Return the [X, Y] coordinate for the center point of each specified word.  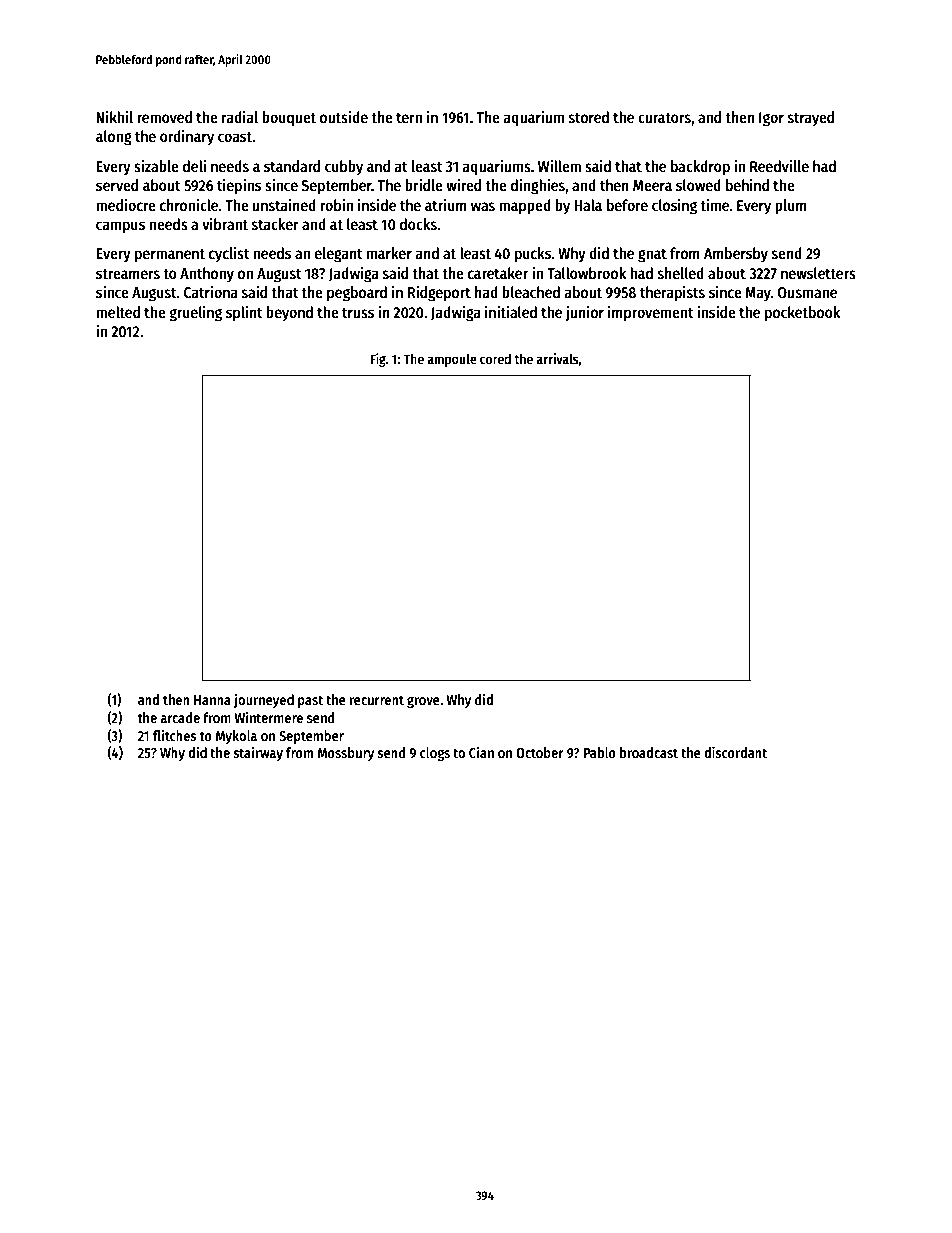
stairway [258, 753]
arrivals [557, 358]
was [483, 207]
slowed [698, 185]
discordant [735, 752]
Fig [378, 360]
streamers [128, 274]
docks [418, 224]
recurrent [377, 700]
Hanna [212, 700]
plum [791, 207]
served [117, 185]
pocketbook [802, 314]
